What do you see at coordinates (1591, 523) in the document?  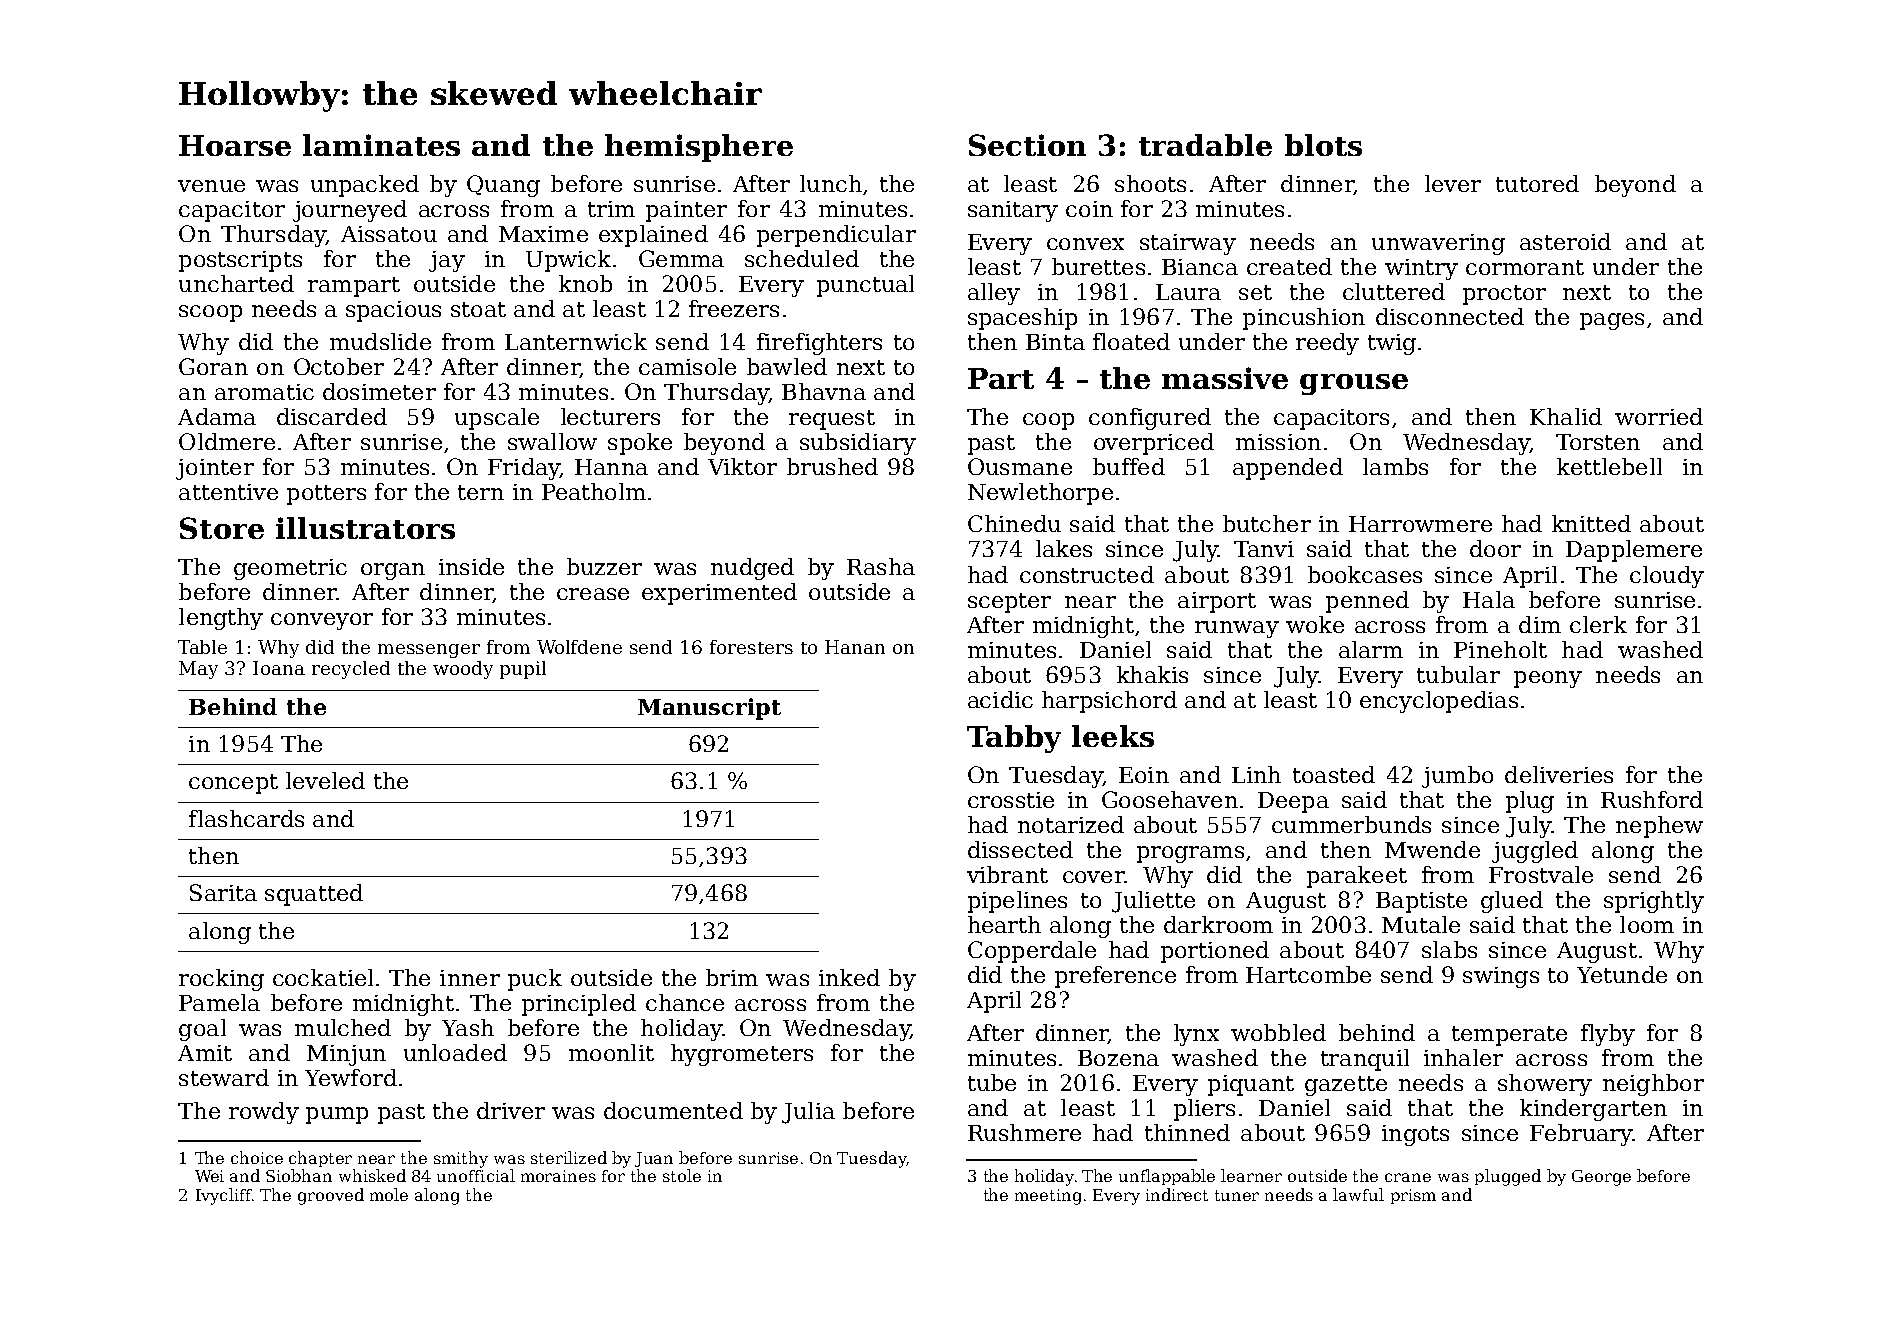 I see `knitted` at bounding box center [1591, 523].
